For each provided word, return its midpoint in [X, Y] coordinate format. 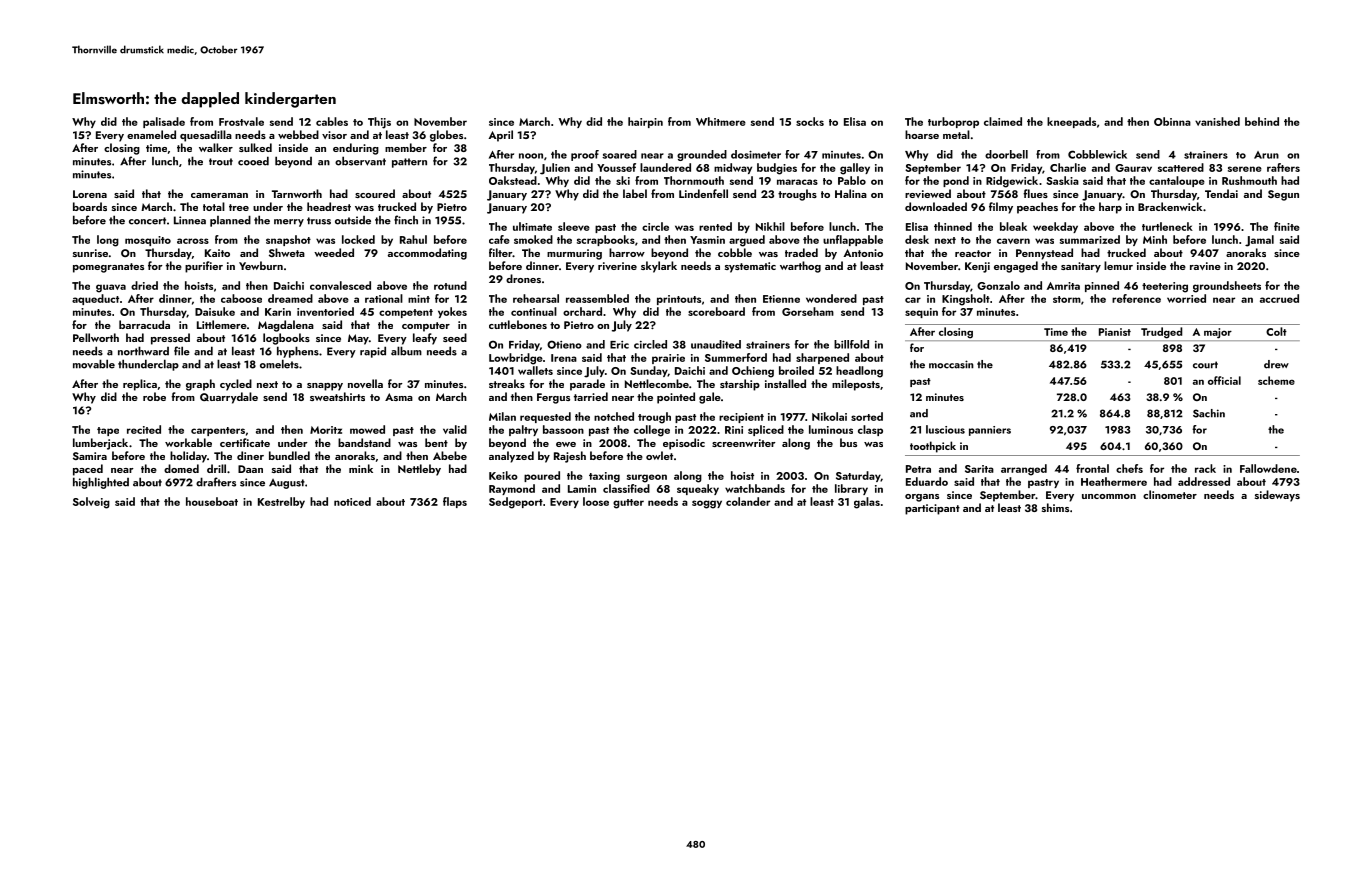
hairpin [645, 122]
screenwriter [744, 443]
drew [1276, 364]
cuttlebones [518, 324]
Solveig [91, 503]
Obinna [1172, 121]
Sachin [1209, 413]
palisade [164, 122]
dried [144, 285]
